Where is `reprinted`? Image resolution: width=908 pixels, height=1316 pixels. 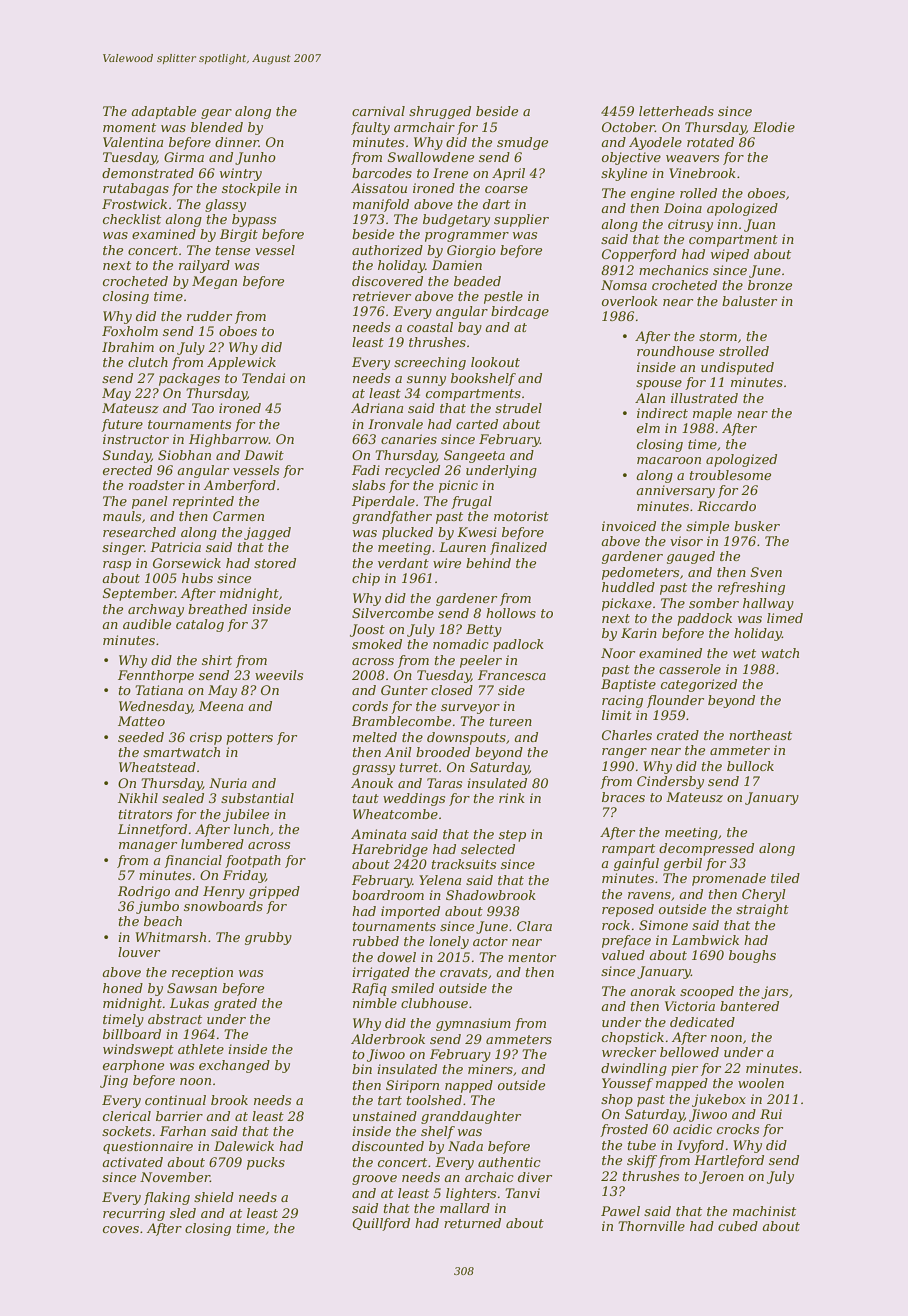 reprinted is located at coordinates (203, 502).
